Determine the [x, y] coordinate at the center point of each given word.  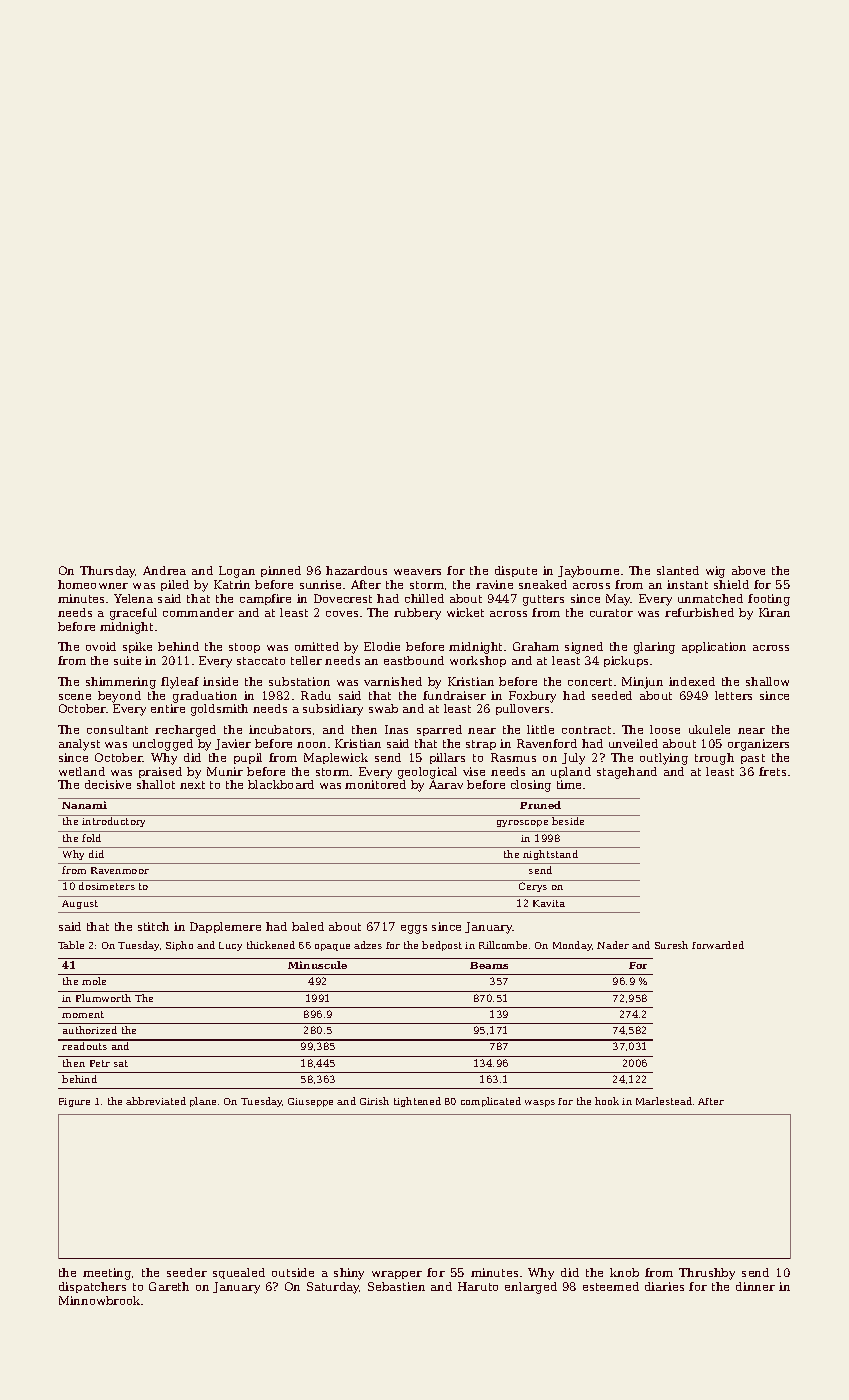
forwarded [718, 945]
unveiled [633, 743]
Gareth [169, 1286]
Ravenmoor [120, 870]
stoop [244, 648]
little [540, 729]
